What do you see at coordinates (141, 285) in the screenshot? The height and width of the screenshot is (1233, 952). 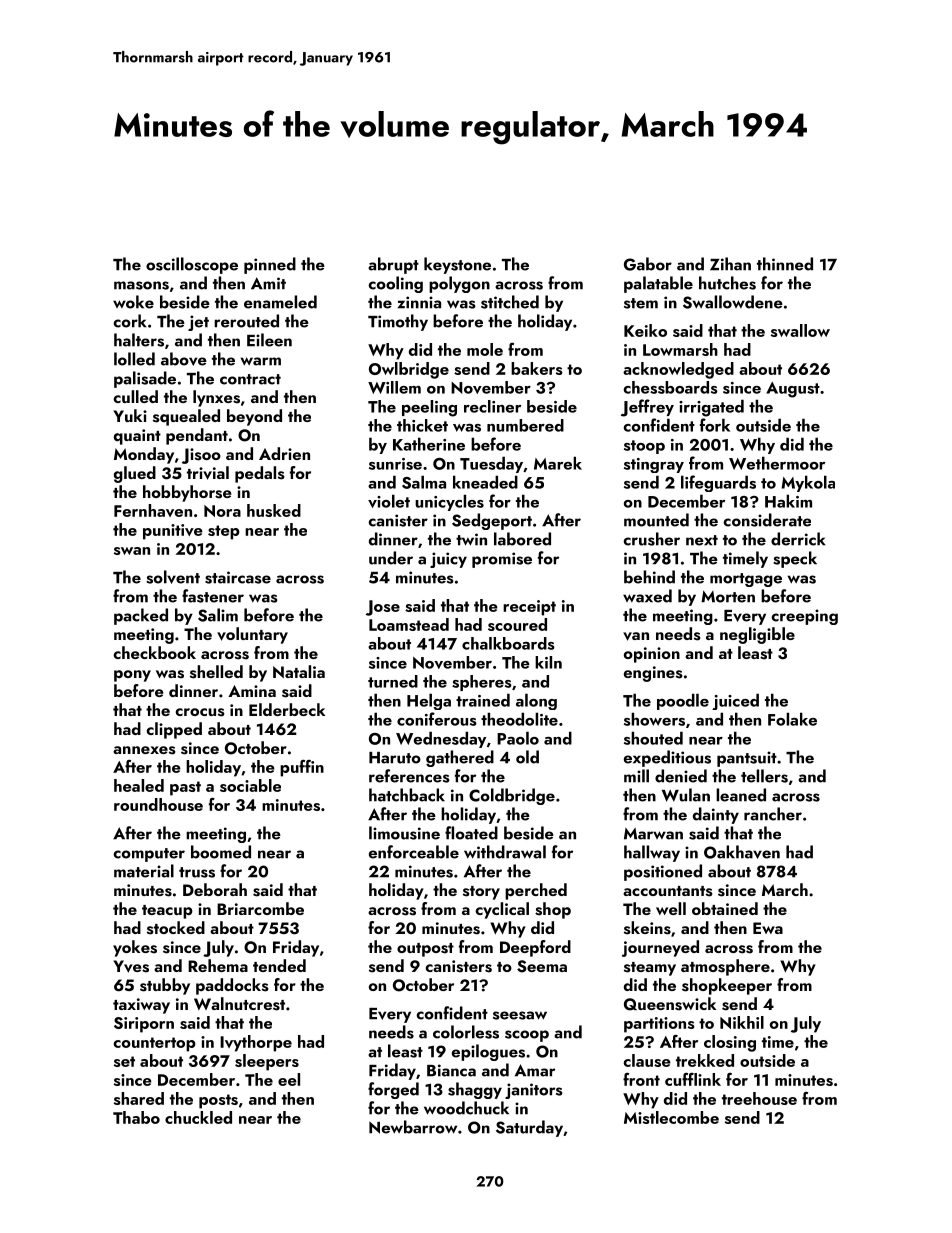 I see `masons` at bounding box center [141, 285].
